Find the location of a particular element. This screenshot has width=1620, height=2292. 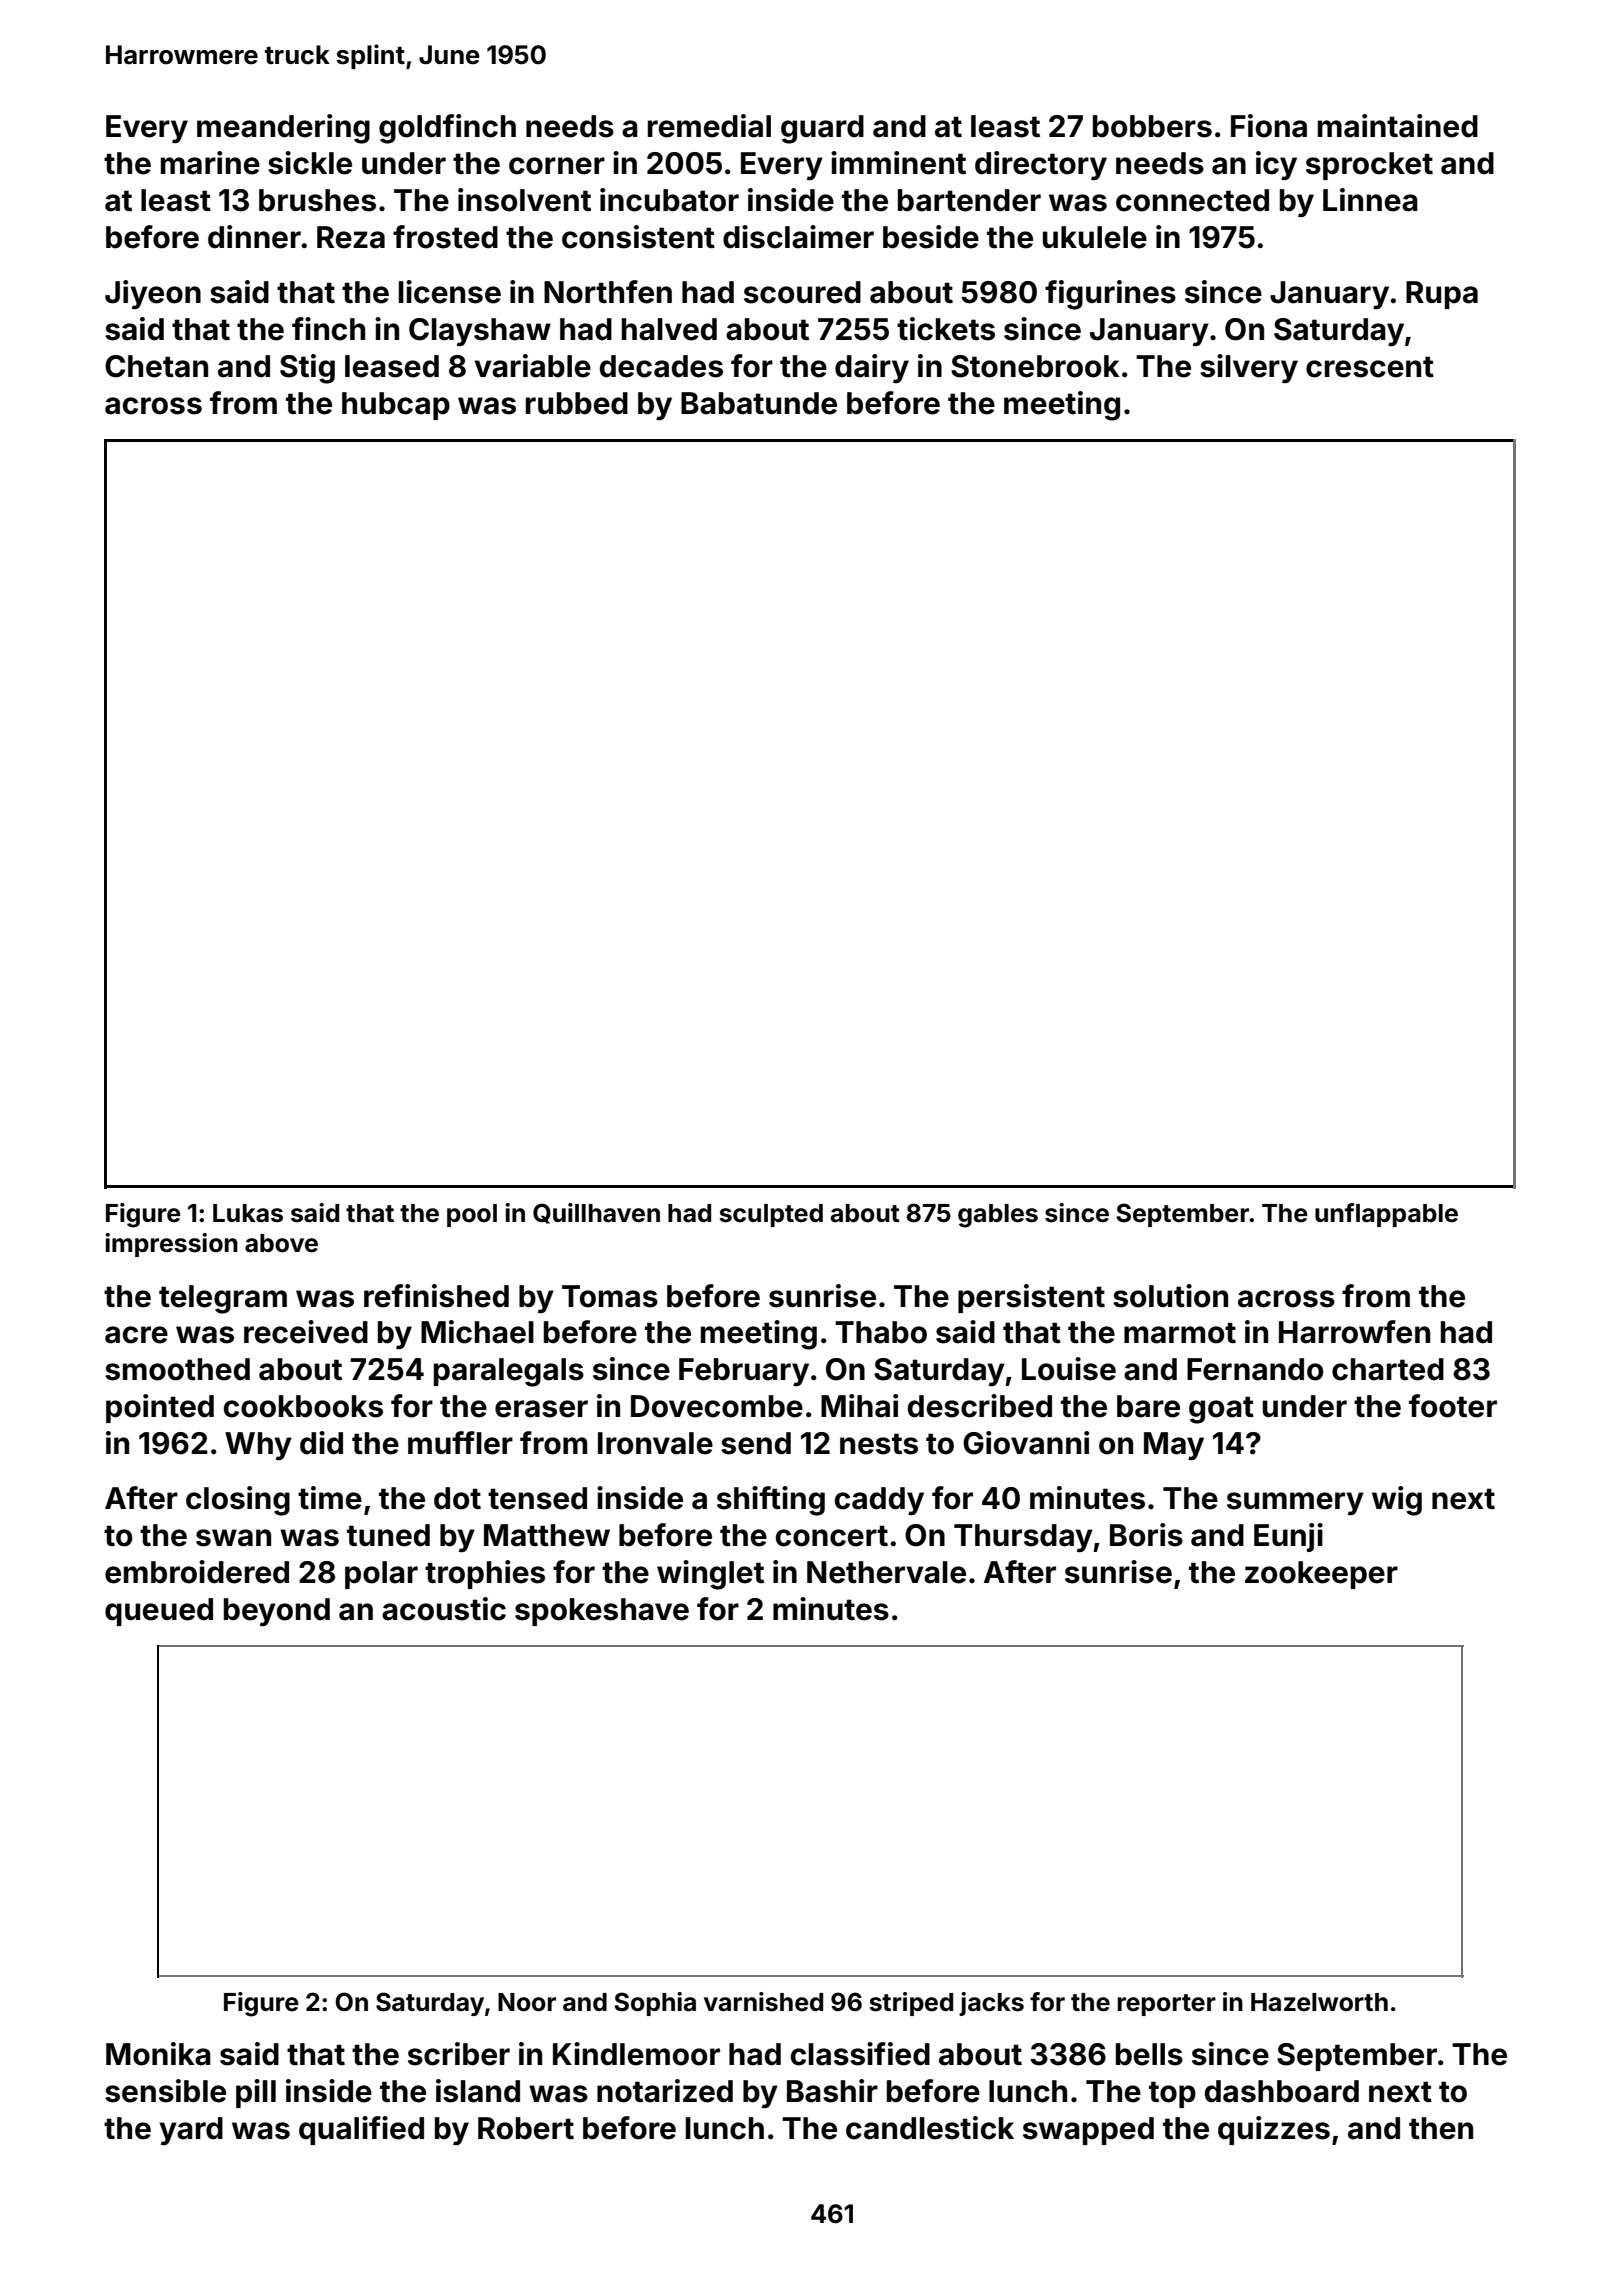

Kindlemoor is located at coordinates (636, 2054).
